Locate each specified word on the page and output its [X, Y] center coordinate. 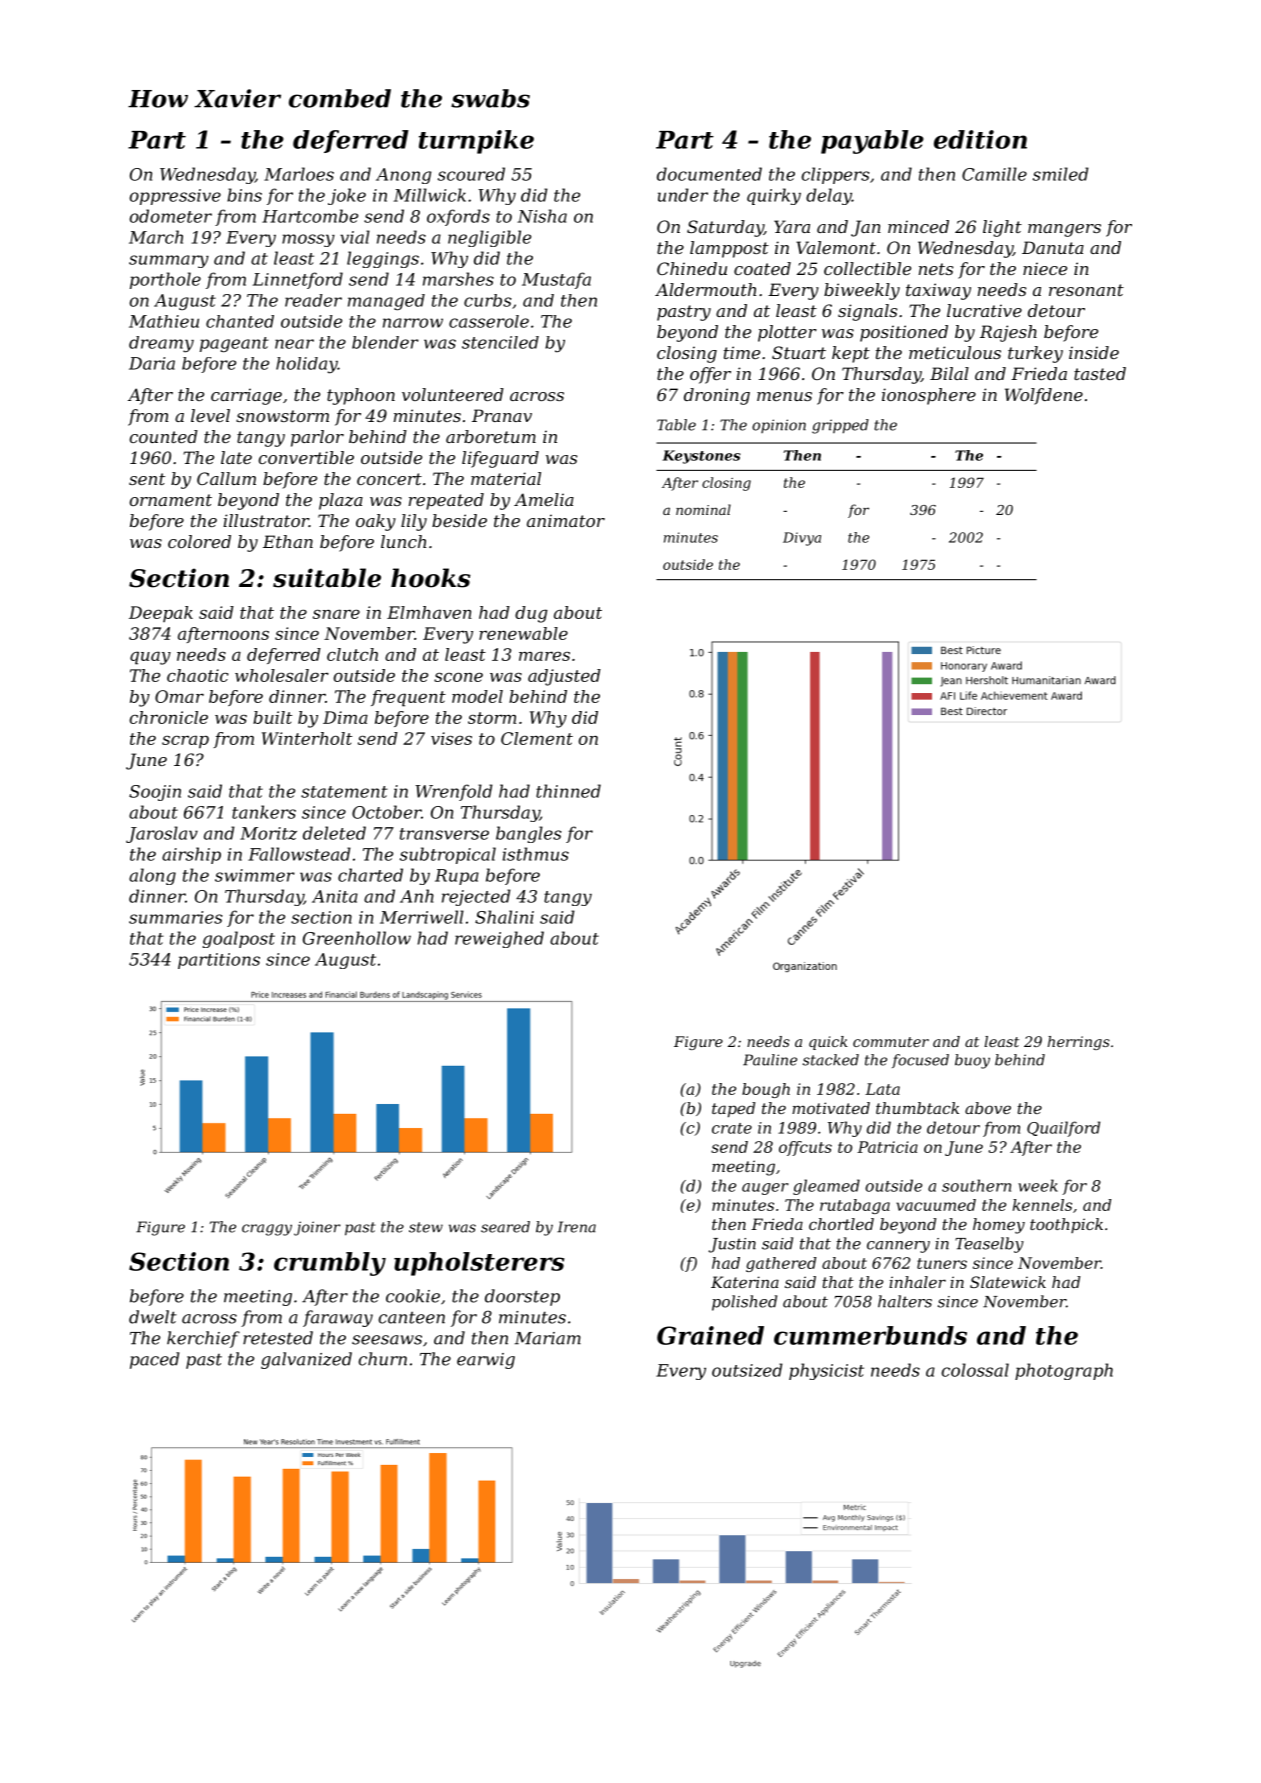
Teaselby [989, 1245]
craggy [267, 1230]
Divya [802, 539]
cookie [413, 1296]
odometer [171, 216]
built [272, 717]
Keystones [701, 457]
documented [709, 174]
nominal [703, 509]
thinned [568, 791]
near [294, 344]
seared [505, 1227]
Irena [576, 1227]
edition [980, 139]
